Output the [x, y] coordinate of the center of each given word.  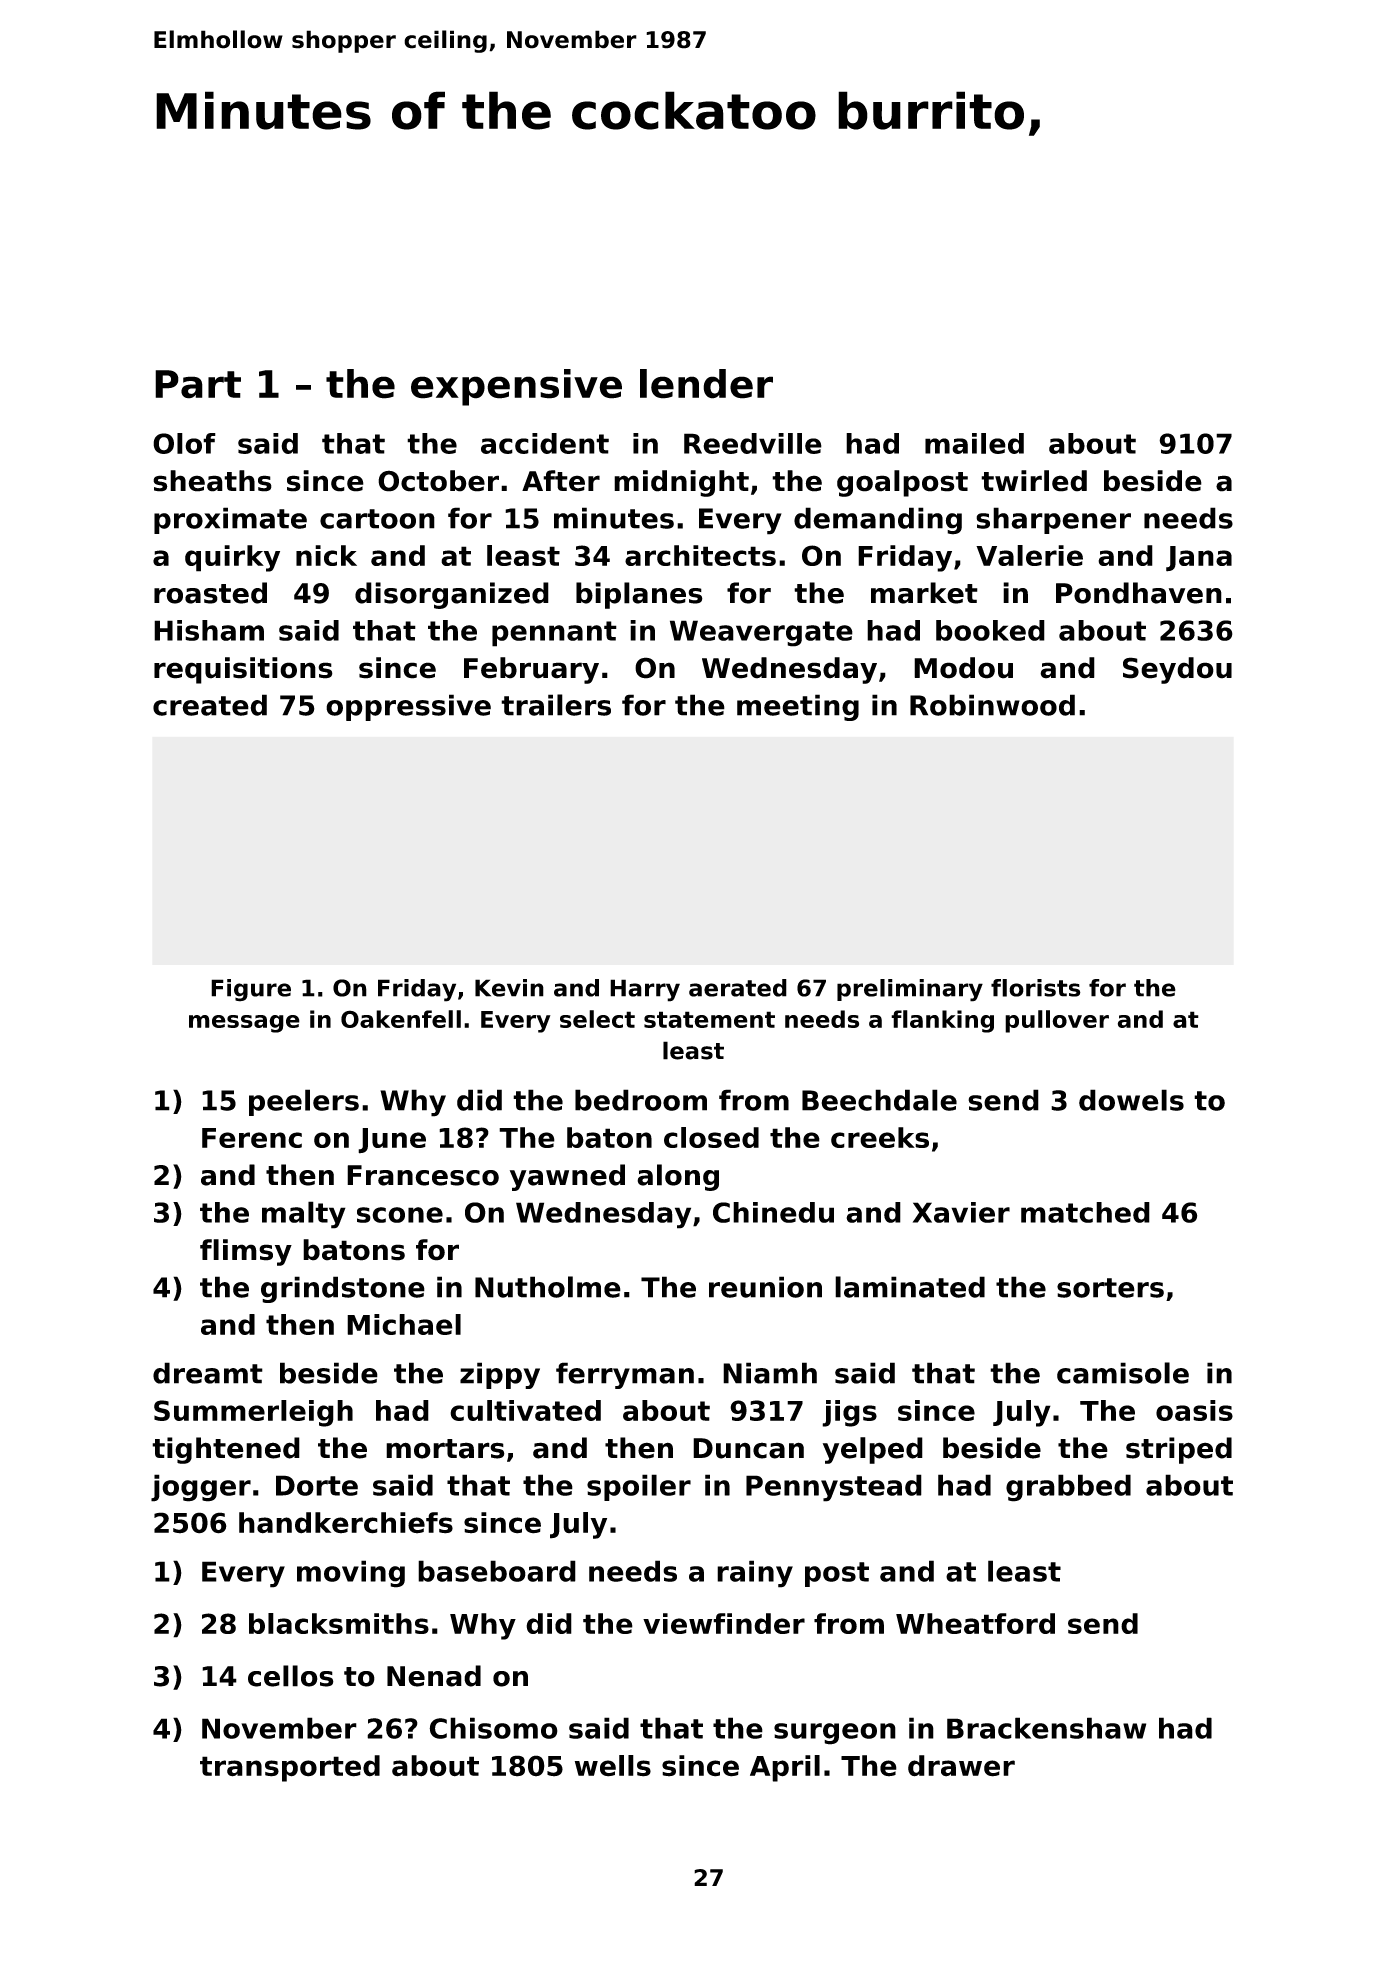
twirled [1034, 481]
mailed [974, 443]
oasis [1194, 1410]
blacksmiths [339, 1623]
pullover [1057, 1021]
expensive [516, 387]
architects [700, 555]
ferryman [625, 1375]
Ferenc [252, 1138]
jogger [201, 1488]
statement [709, 1019]
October [438, 481]
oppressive [408, 707]
